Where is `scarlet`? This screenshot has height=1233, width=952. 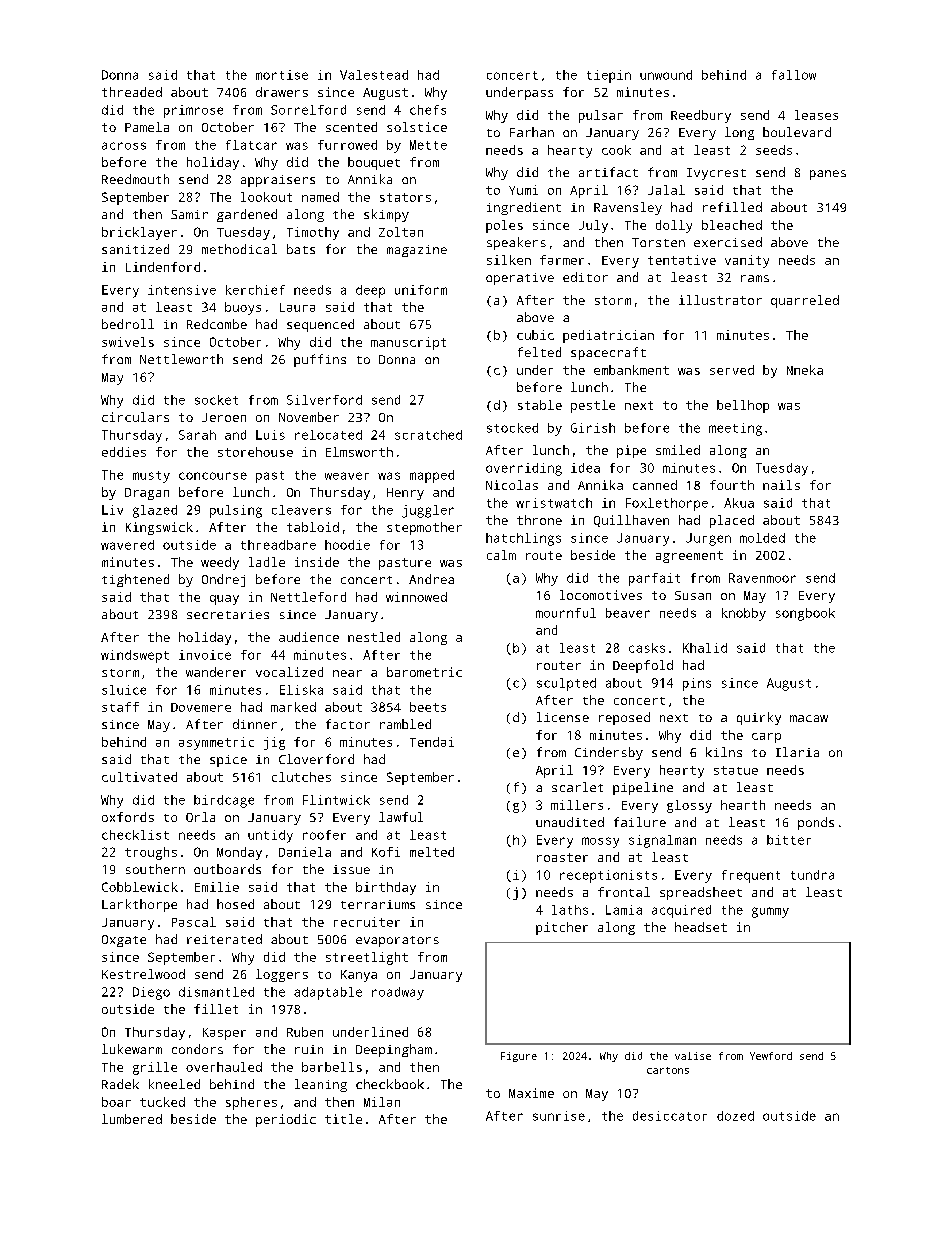 scarlet is located at coordinates (577, 787).
